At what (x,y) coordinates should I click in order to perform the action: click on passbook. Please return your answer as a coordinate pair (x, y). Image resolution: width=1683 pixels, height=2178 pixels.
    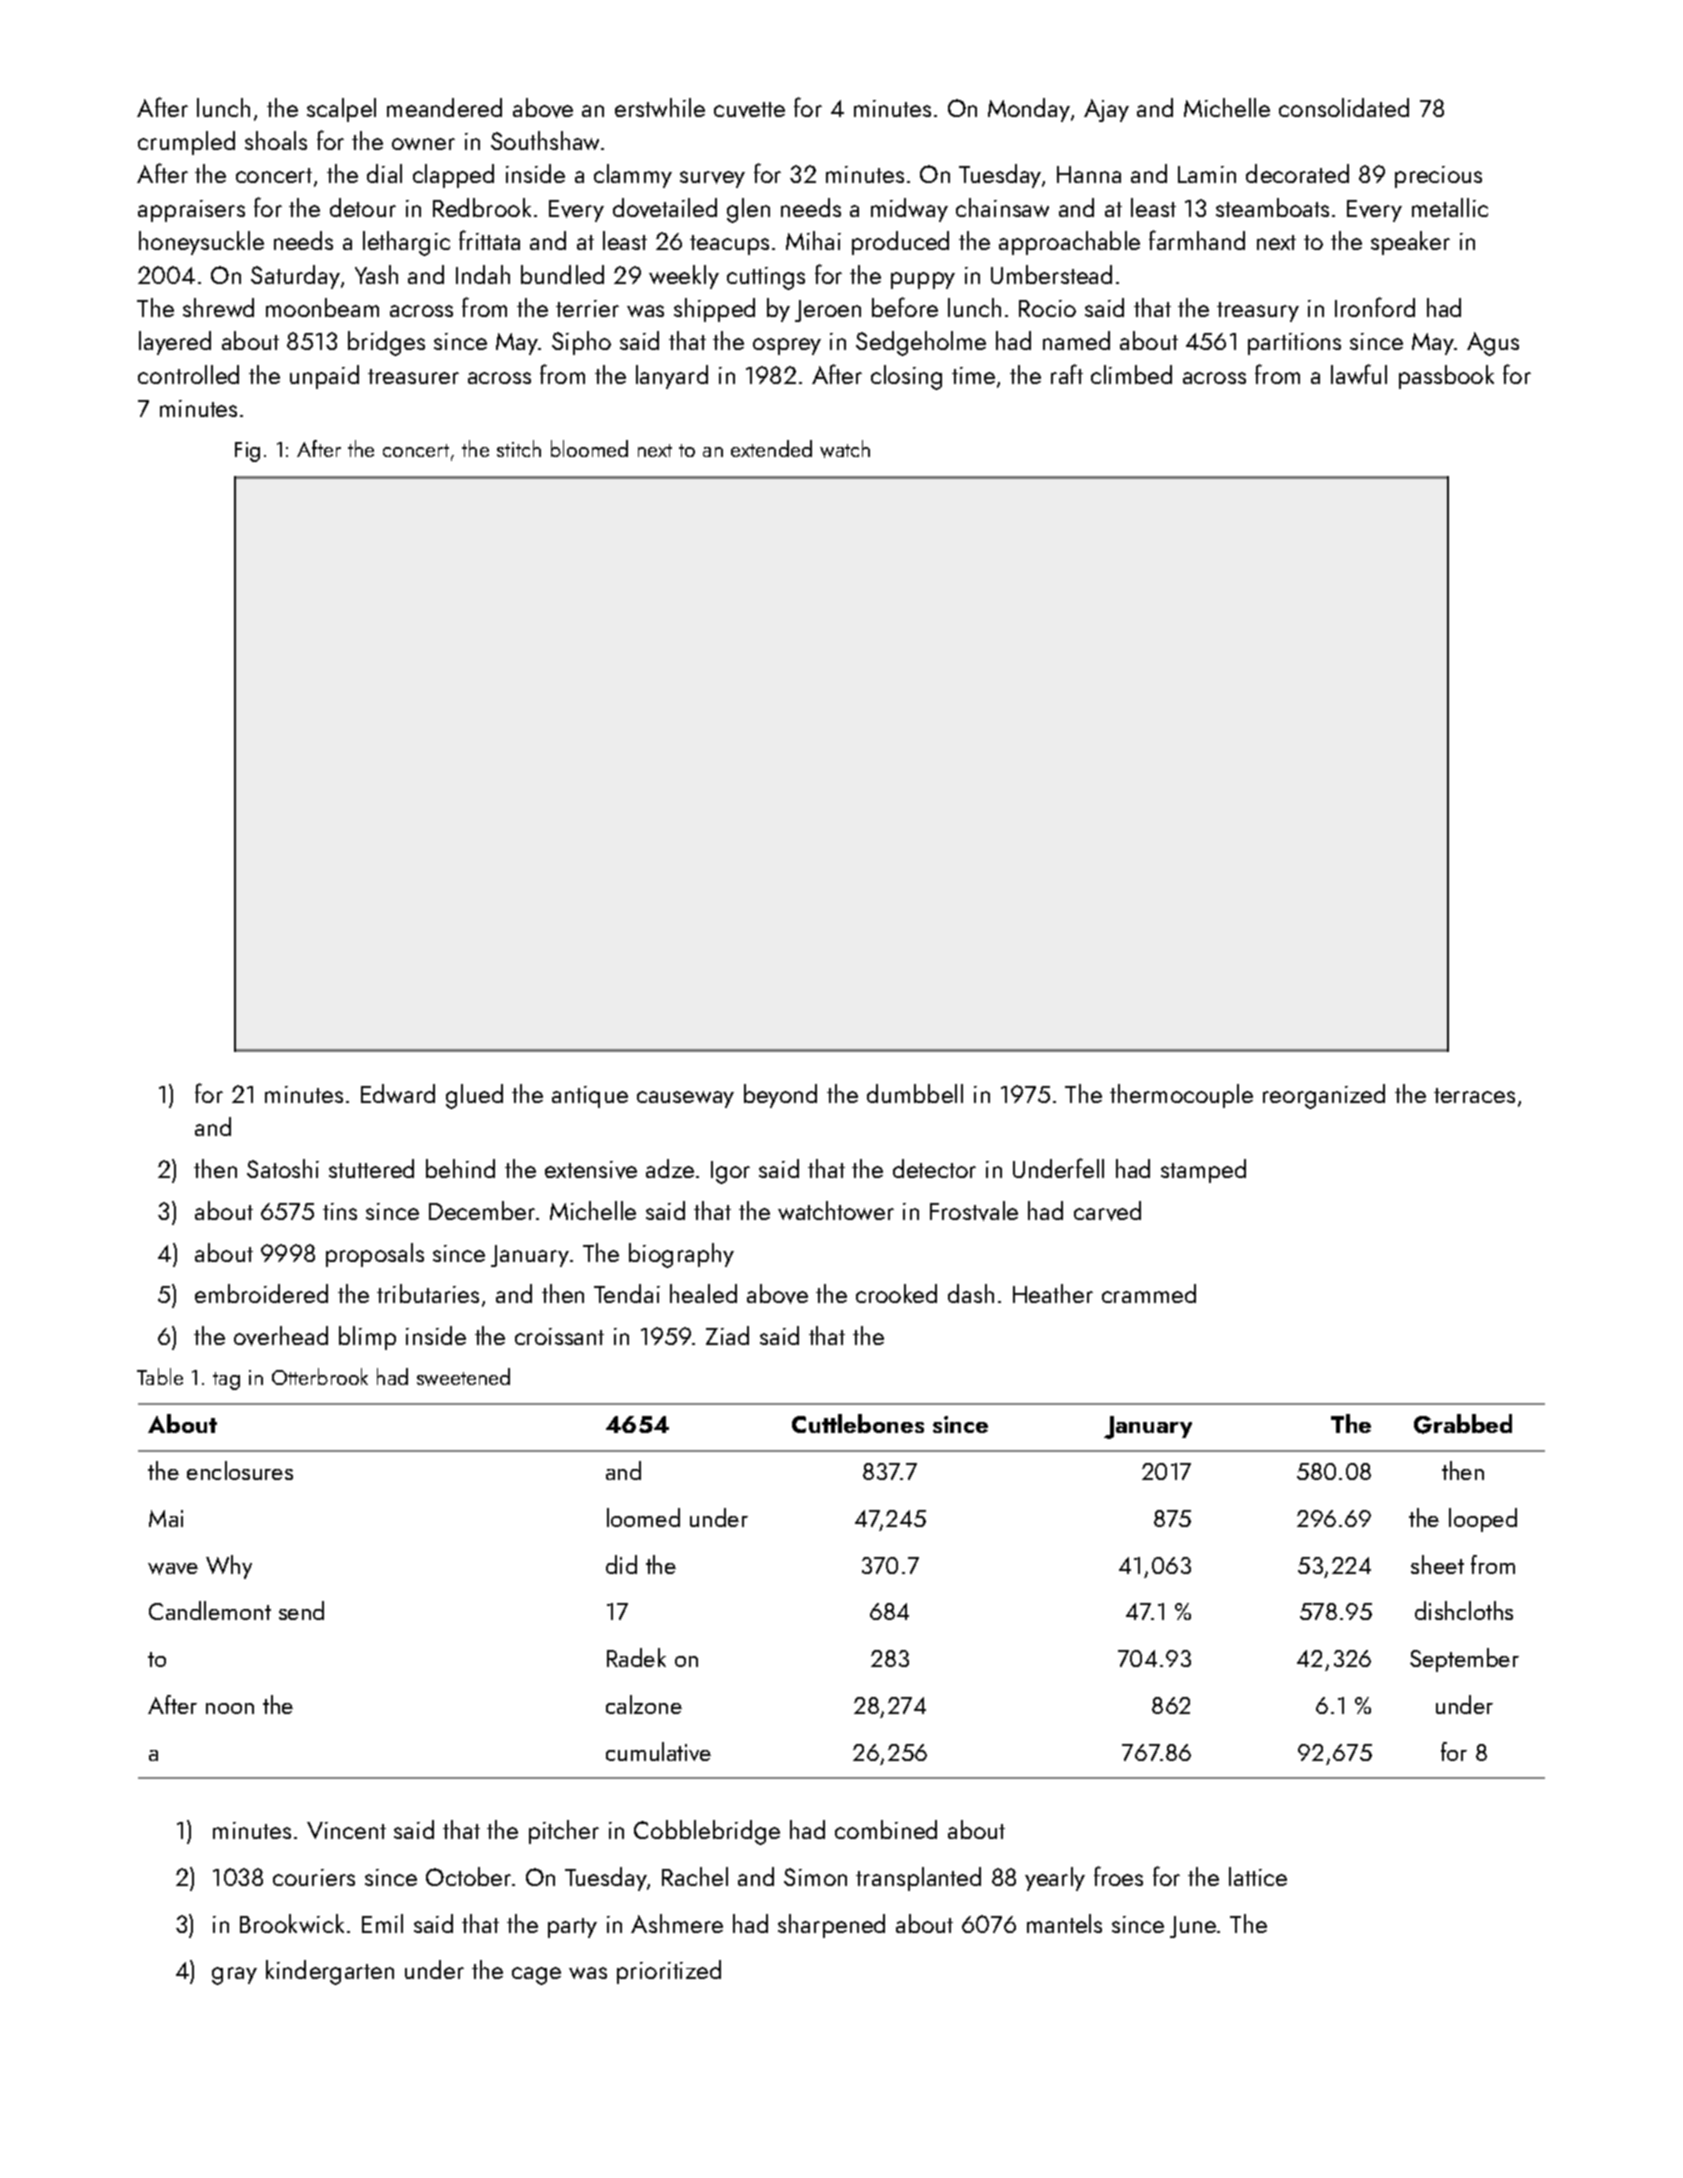
    Looking at the image, I should click on (1446, 377).
